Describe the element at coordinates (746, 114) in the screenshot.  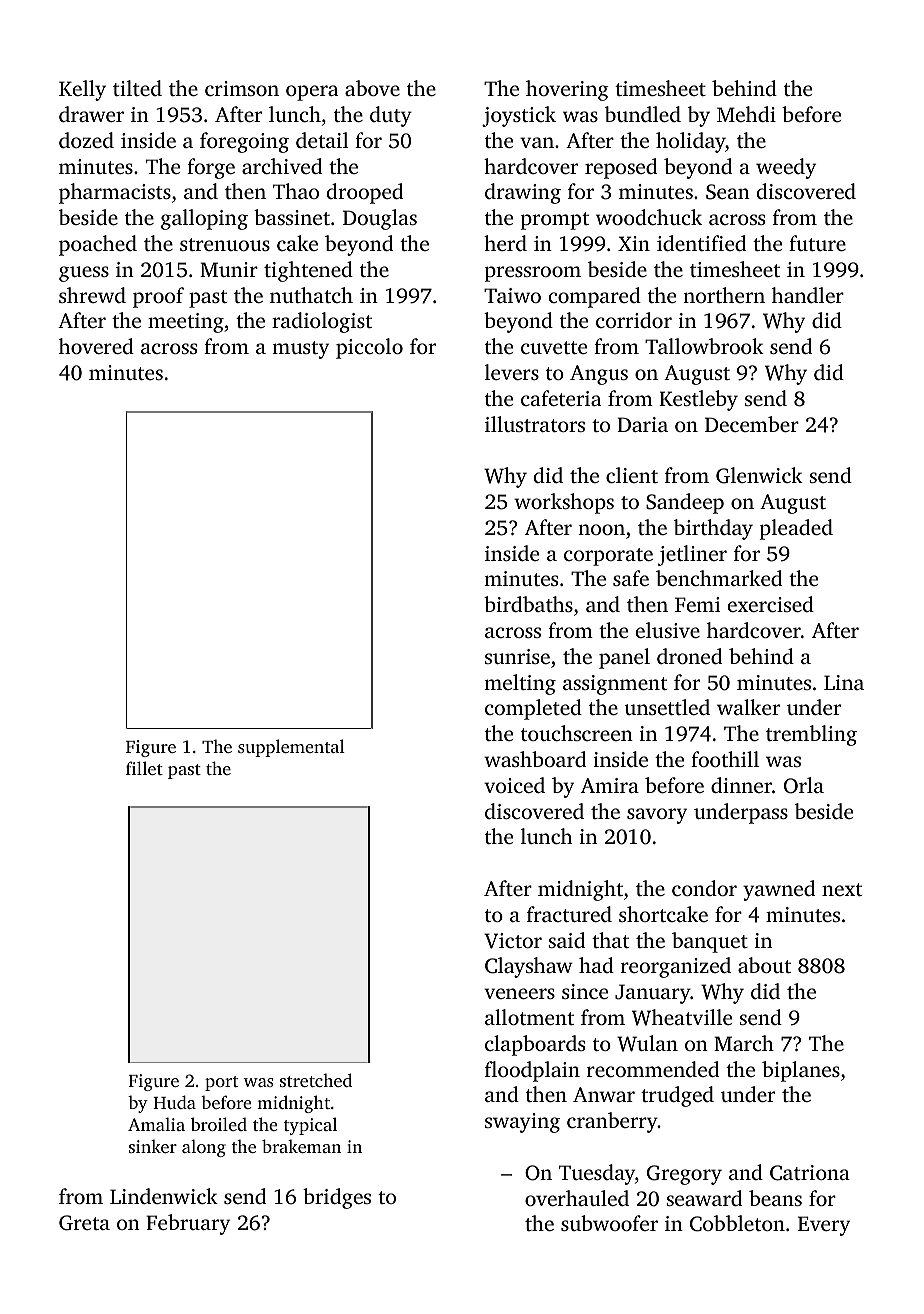
I see `Mehdi` at that location.
